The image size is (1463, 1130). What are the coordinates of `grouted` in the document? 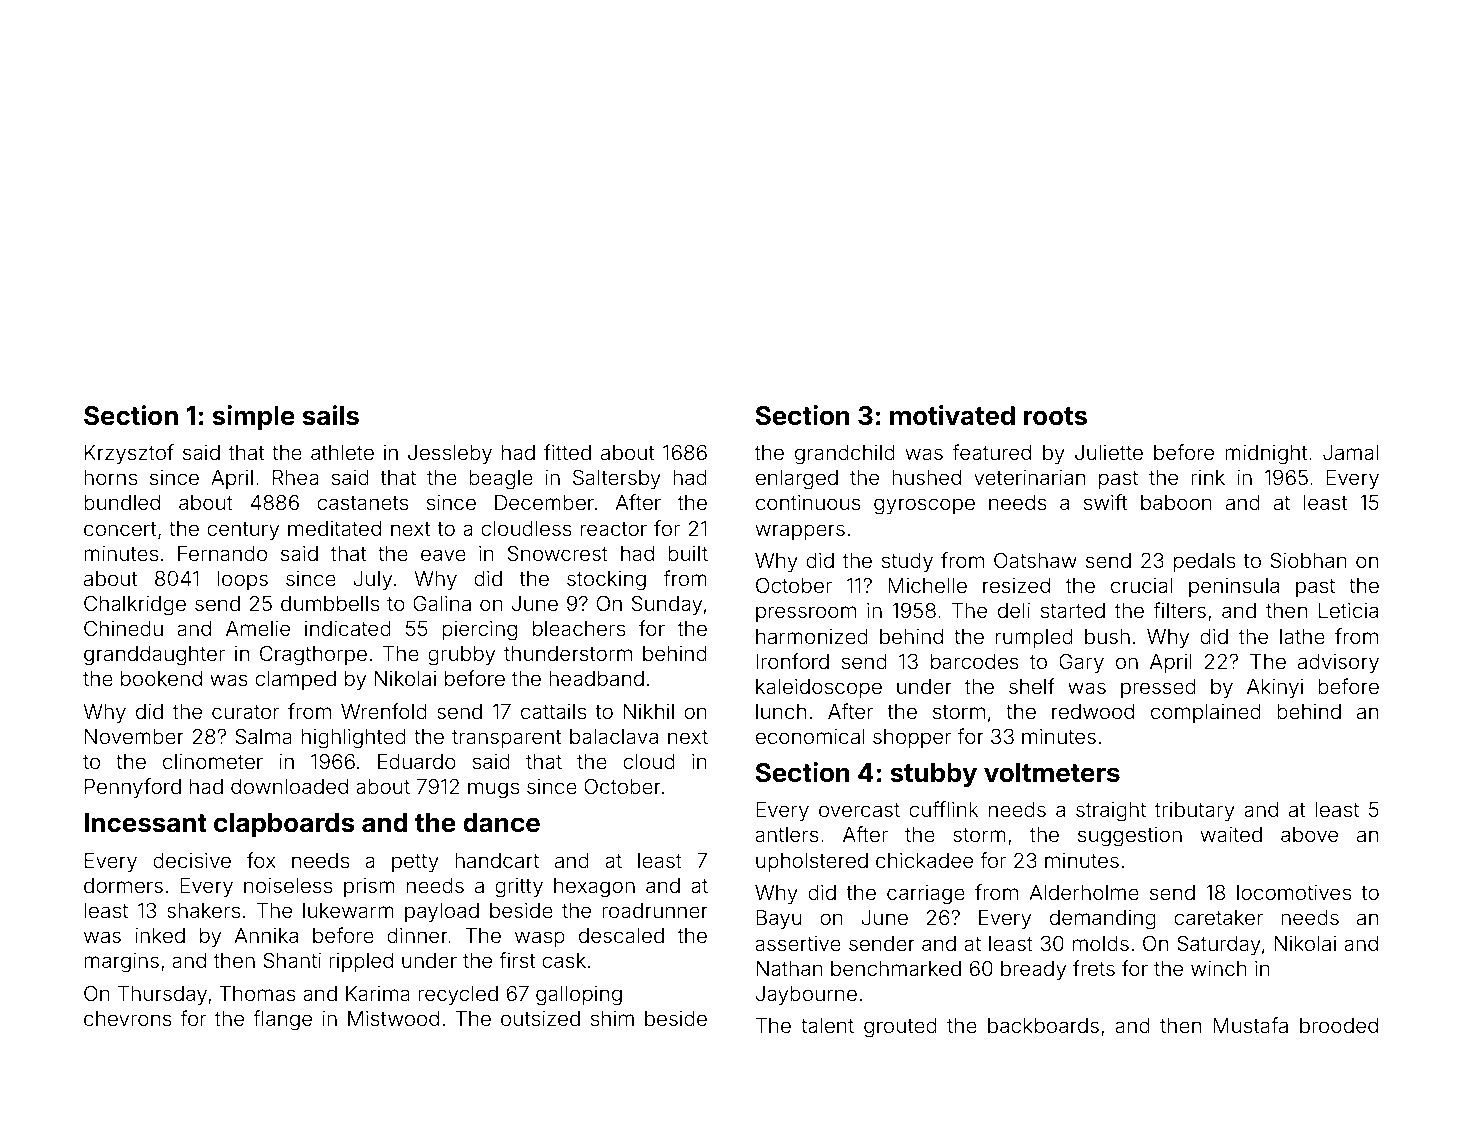 It's located at (900, 1028).
